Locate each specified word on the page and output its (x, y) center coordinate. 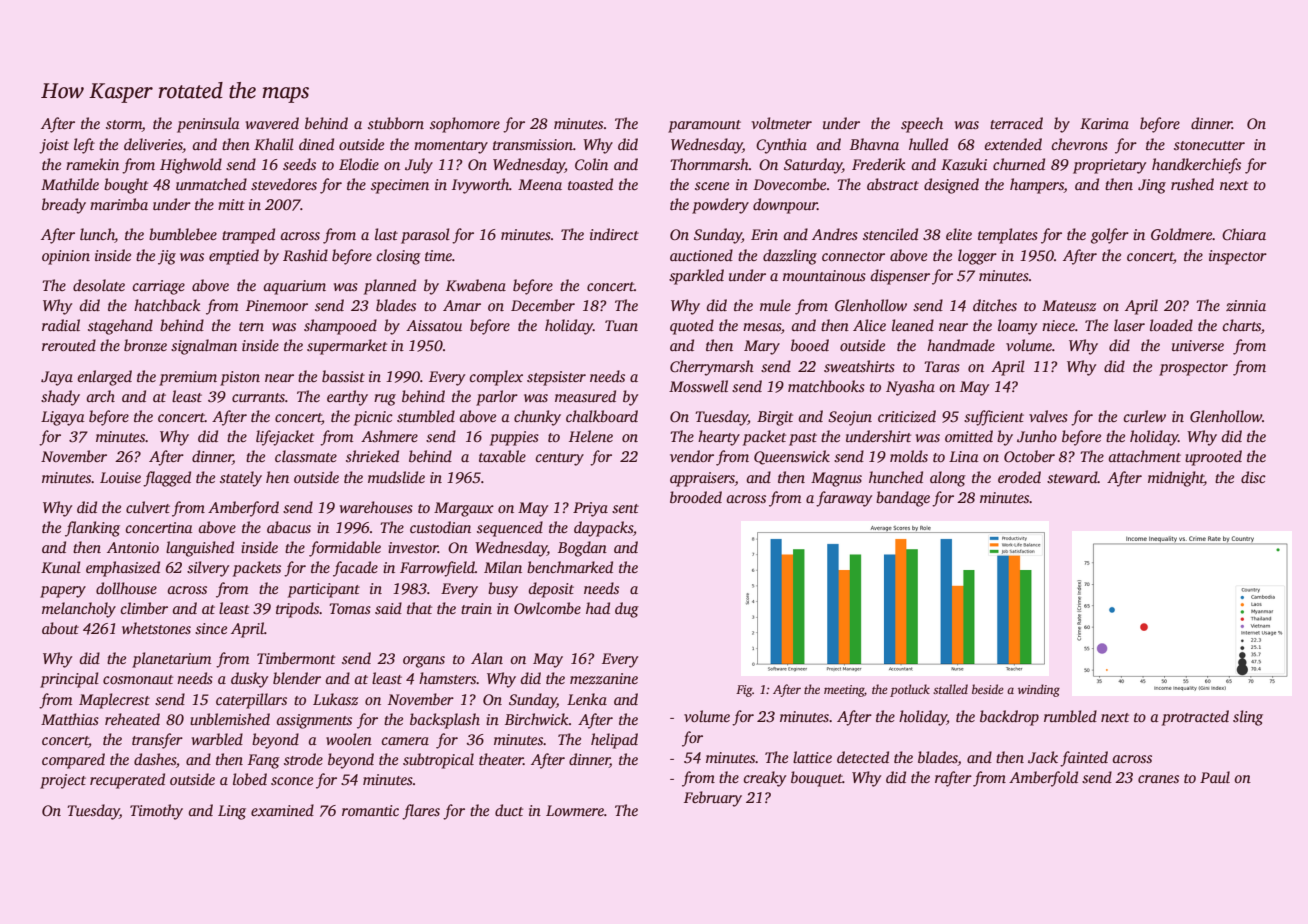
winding (1039, 690)
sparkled (696, 277)
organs (424, 662)
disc (1253, 477)
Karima (1104, 123)
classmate (306, 456)
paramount (704, 126)
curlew (1144, 416)
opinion (66, 257)
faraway (844, 499)
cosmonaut (138, 679)
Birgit (775, 418)
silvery (208, 569)
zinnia (1246, 305)
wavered (272, 123)
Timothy (156, 812)
